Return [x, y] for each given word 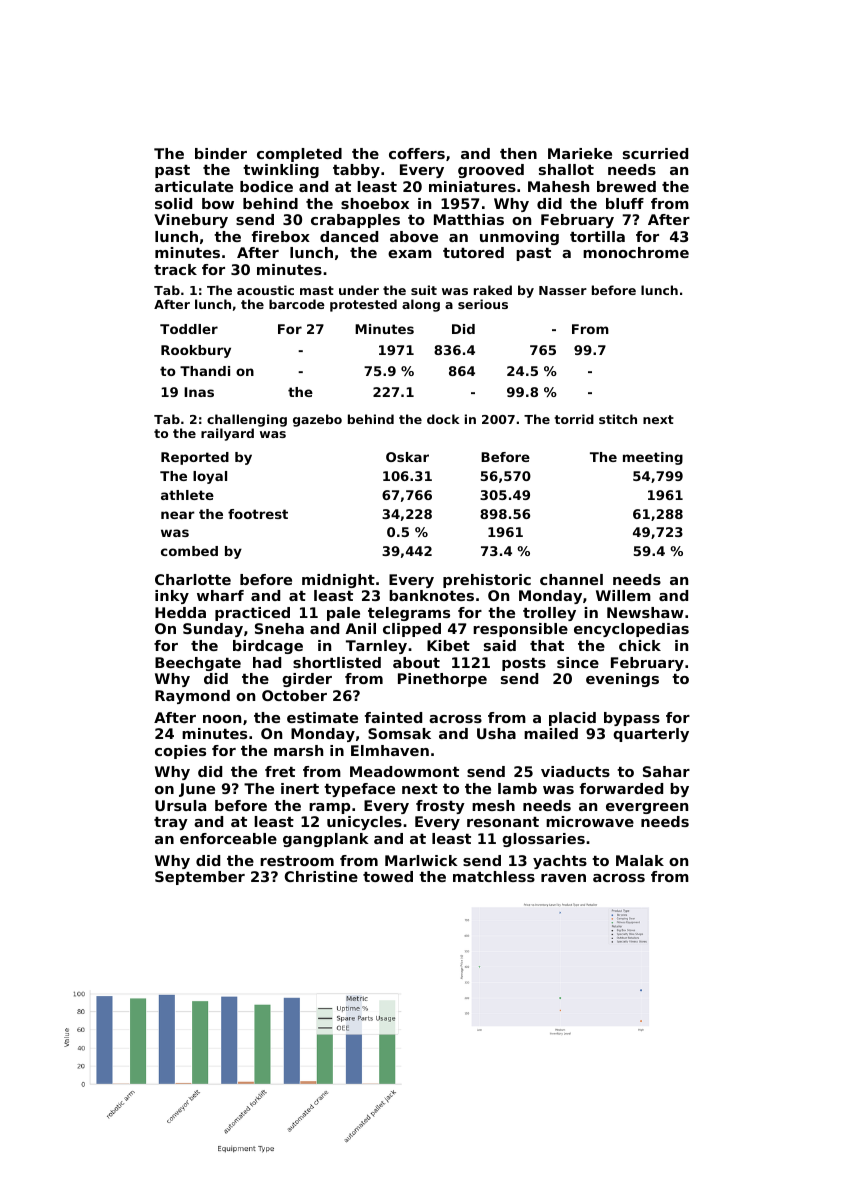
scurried [655, 153]
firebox [281, 236]
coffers [417, 153]
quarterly [651, 735]
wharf [220, 595]
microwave [590, 821]
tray [171, 823]
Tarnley [376, 647]
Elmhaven [390, 750]
